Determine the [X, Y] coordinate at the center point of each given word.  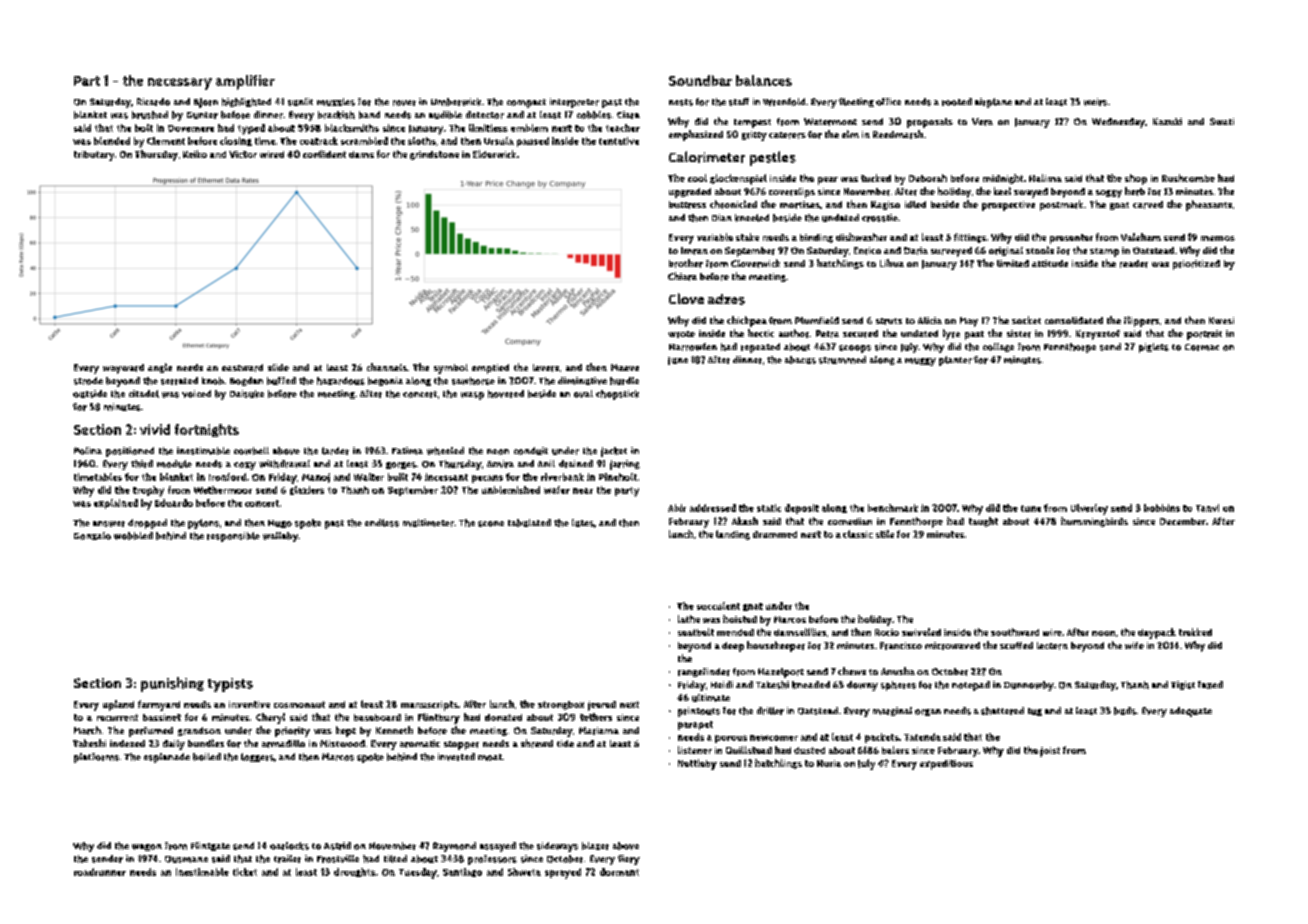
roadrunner [100, 872]
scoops [855, 349]
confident [324, 154]
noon [1103, 633]
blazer [595, 846]
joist [1050, 752]
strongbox [561, 705]
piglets [1154, 348]
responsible [233, 537]
